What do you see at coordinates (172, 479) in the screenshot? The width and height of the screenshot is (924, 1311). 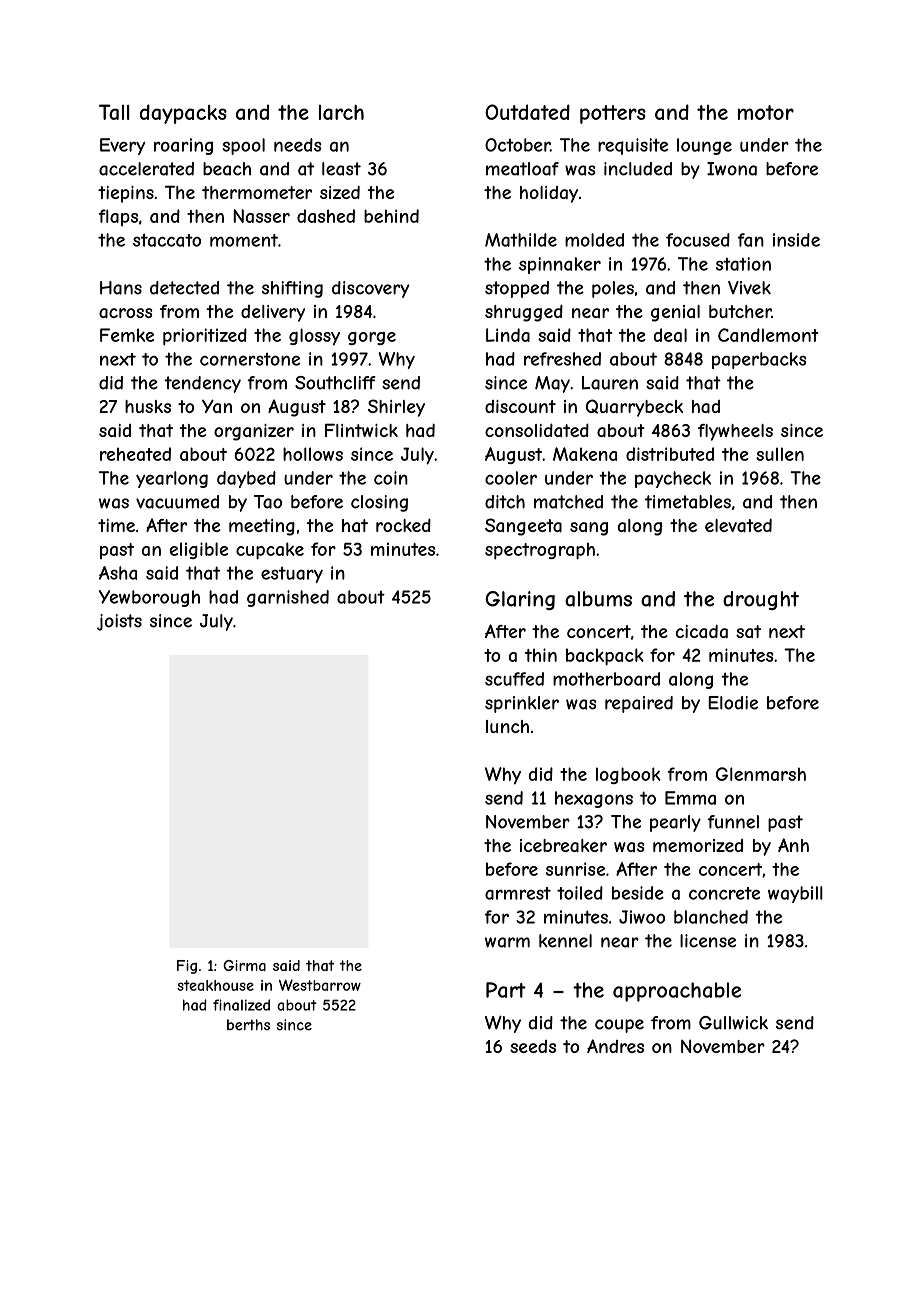 I see `yearlong` at bounding box center [172, 479].
